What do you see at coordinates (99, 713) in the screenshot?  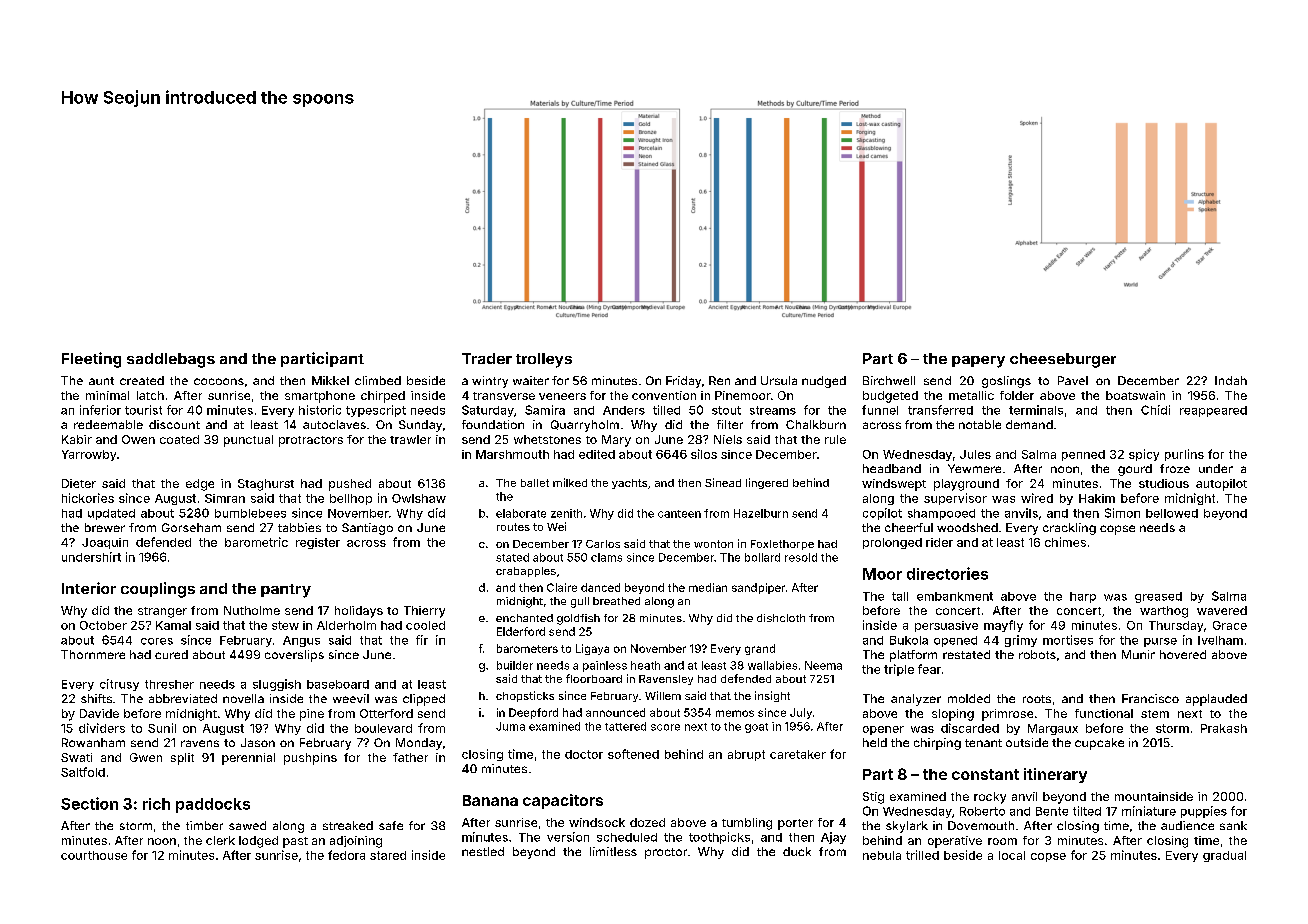 I see `Davide` at bounding box center [99, 713].
